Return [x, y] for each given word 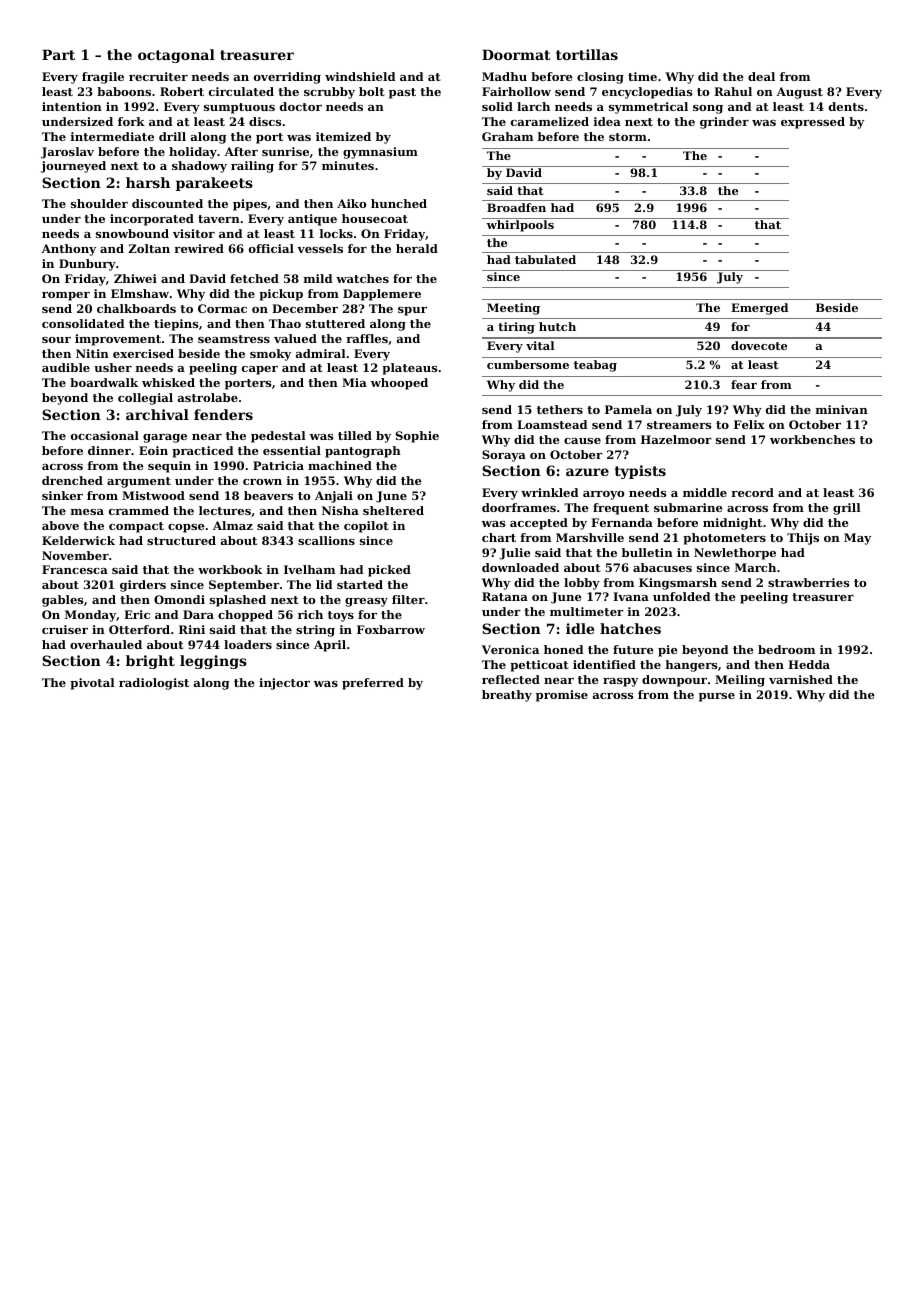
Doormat [516, 54]
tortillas [587, 54]
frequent [621, 509]
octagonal [176, 56]
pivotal [92, 684]
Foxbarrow [391, 629]
